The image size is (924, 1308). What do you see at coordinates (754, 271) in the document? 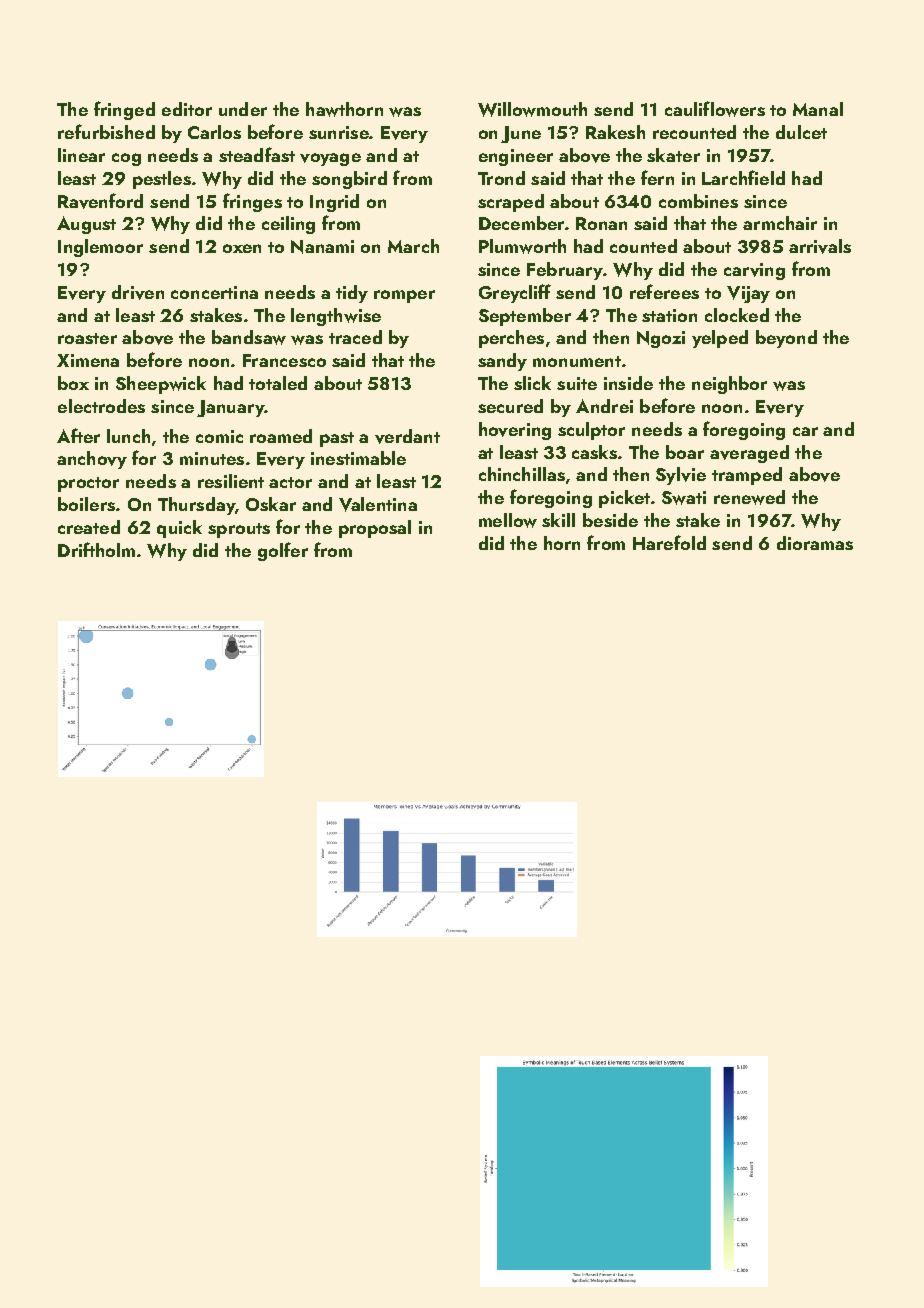
I see `carving` at bounding box center [754, 271].
